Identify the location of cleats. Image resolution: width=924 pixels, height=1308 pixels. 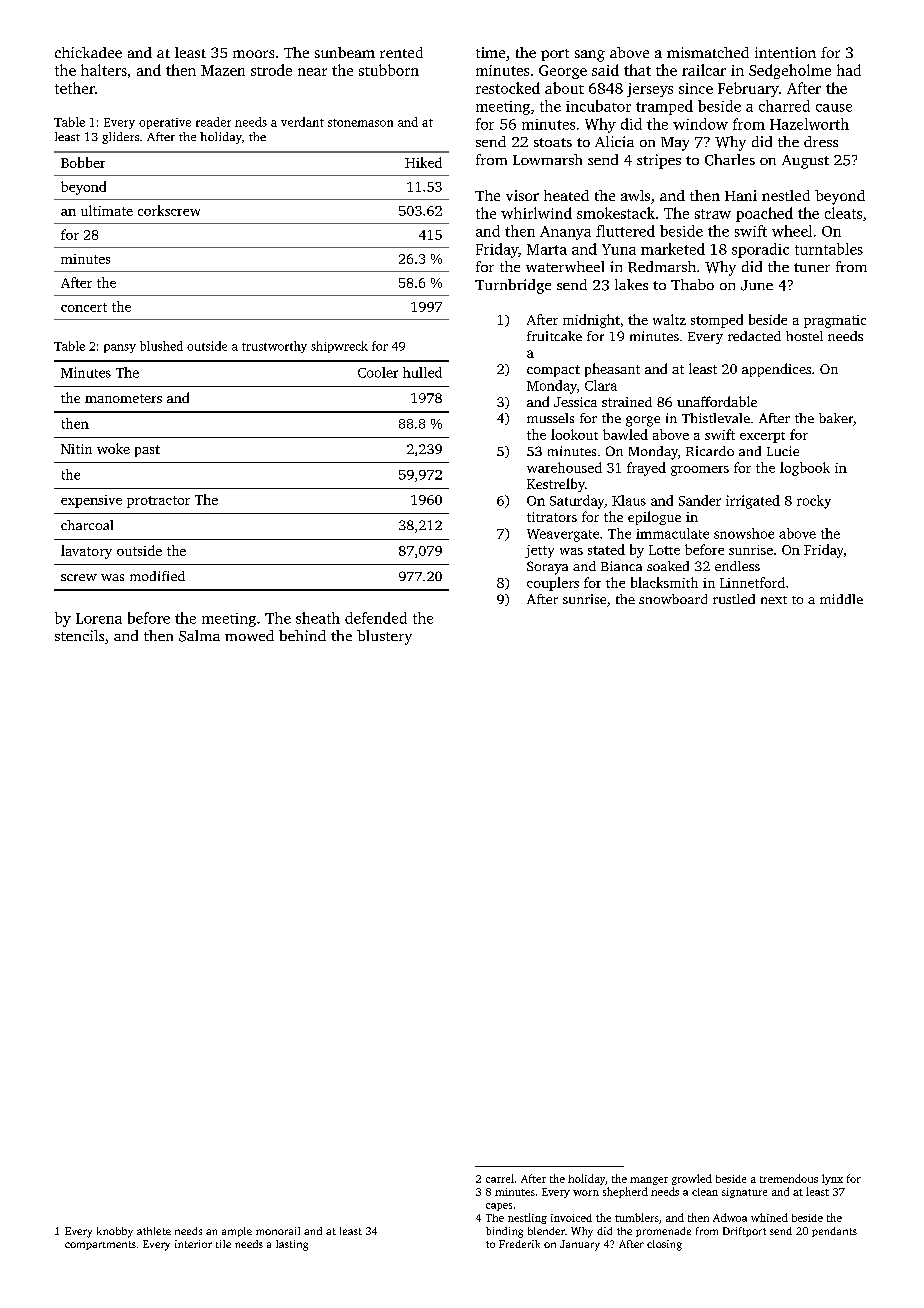
(843, 213).
